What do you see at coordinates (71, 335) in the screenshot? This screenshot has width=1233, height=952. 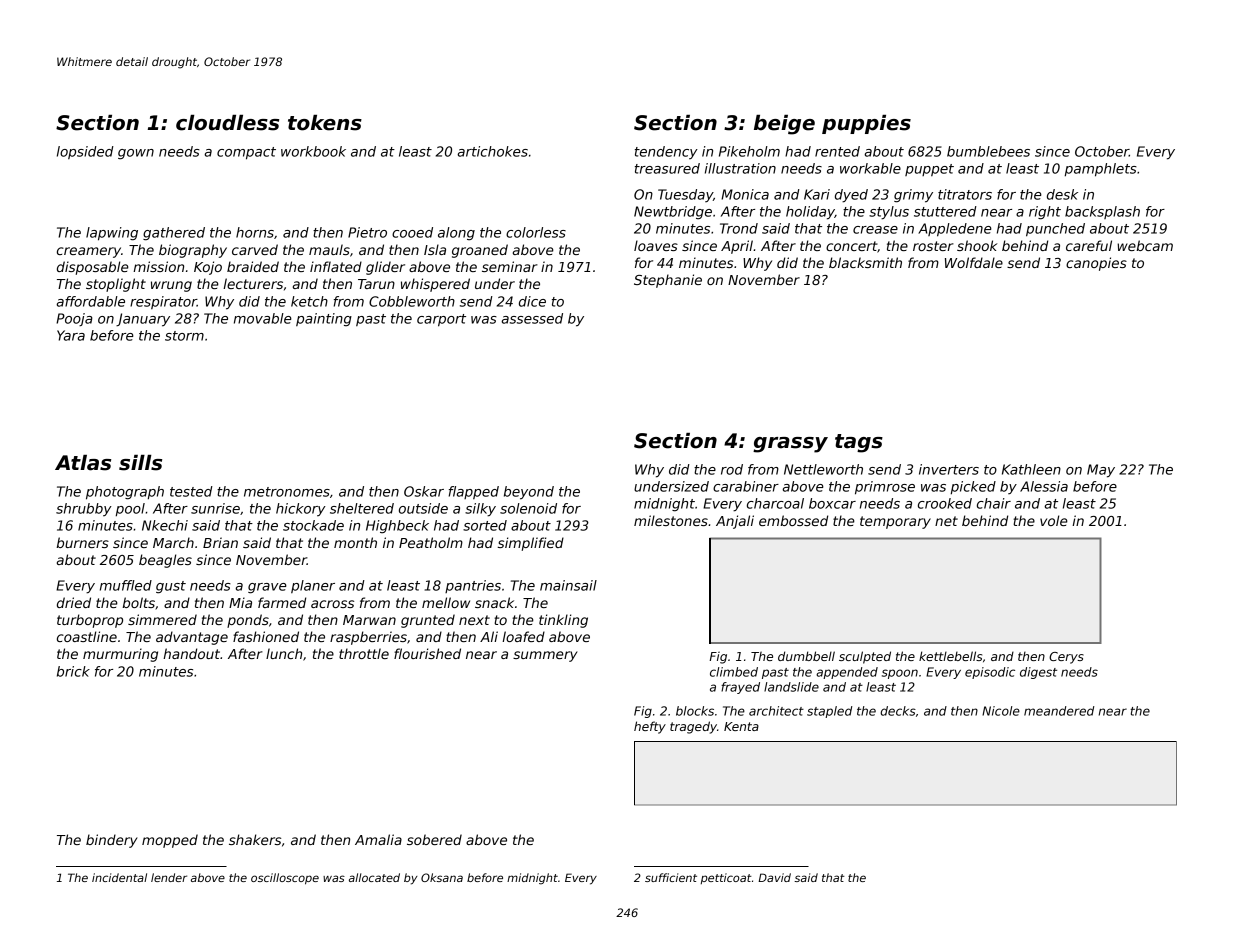 I see `Yara` at bounding box center [71, 335].
